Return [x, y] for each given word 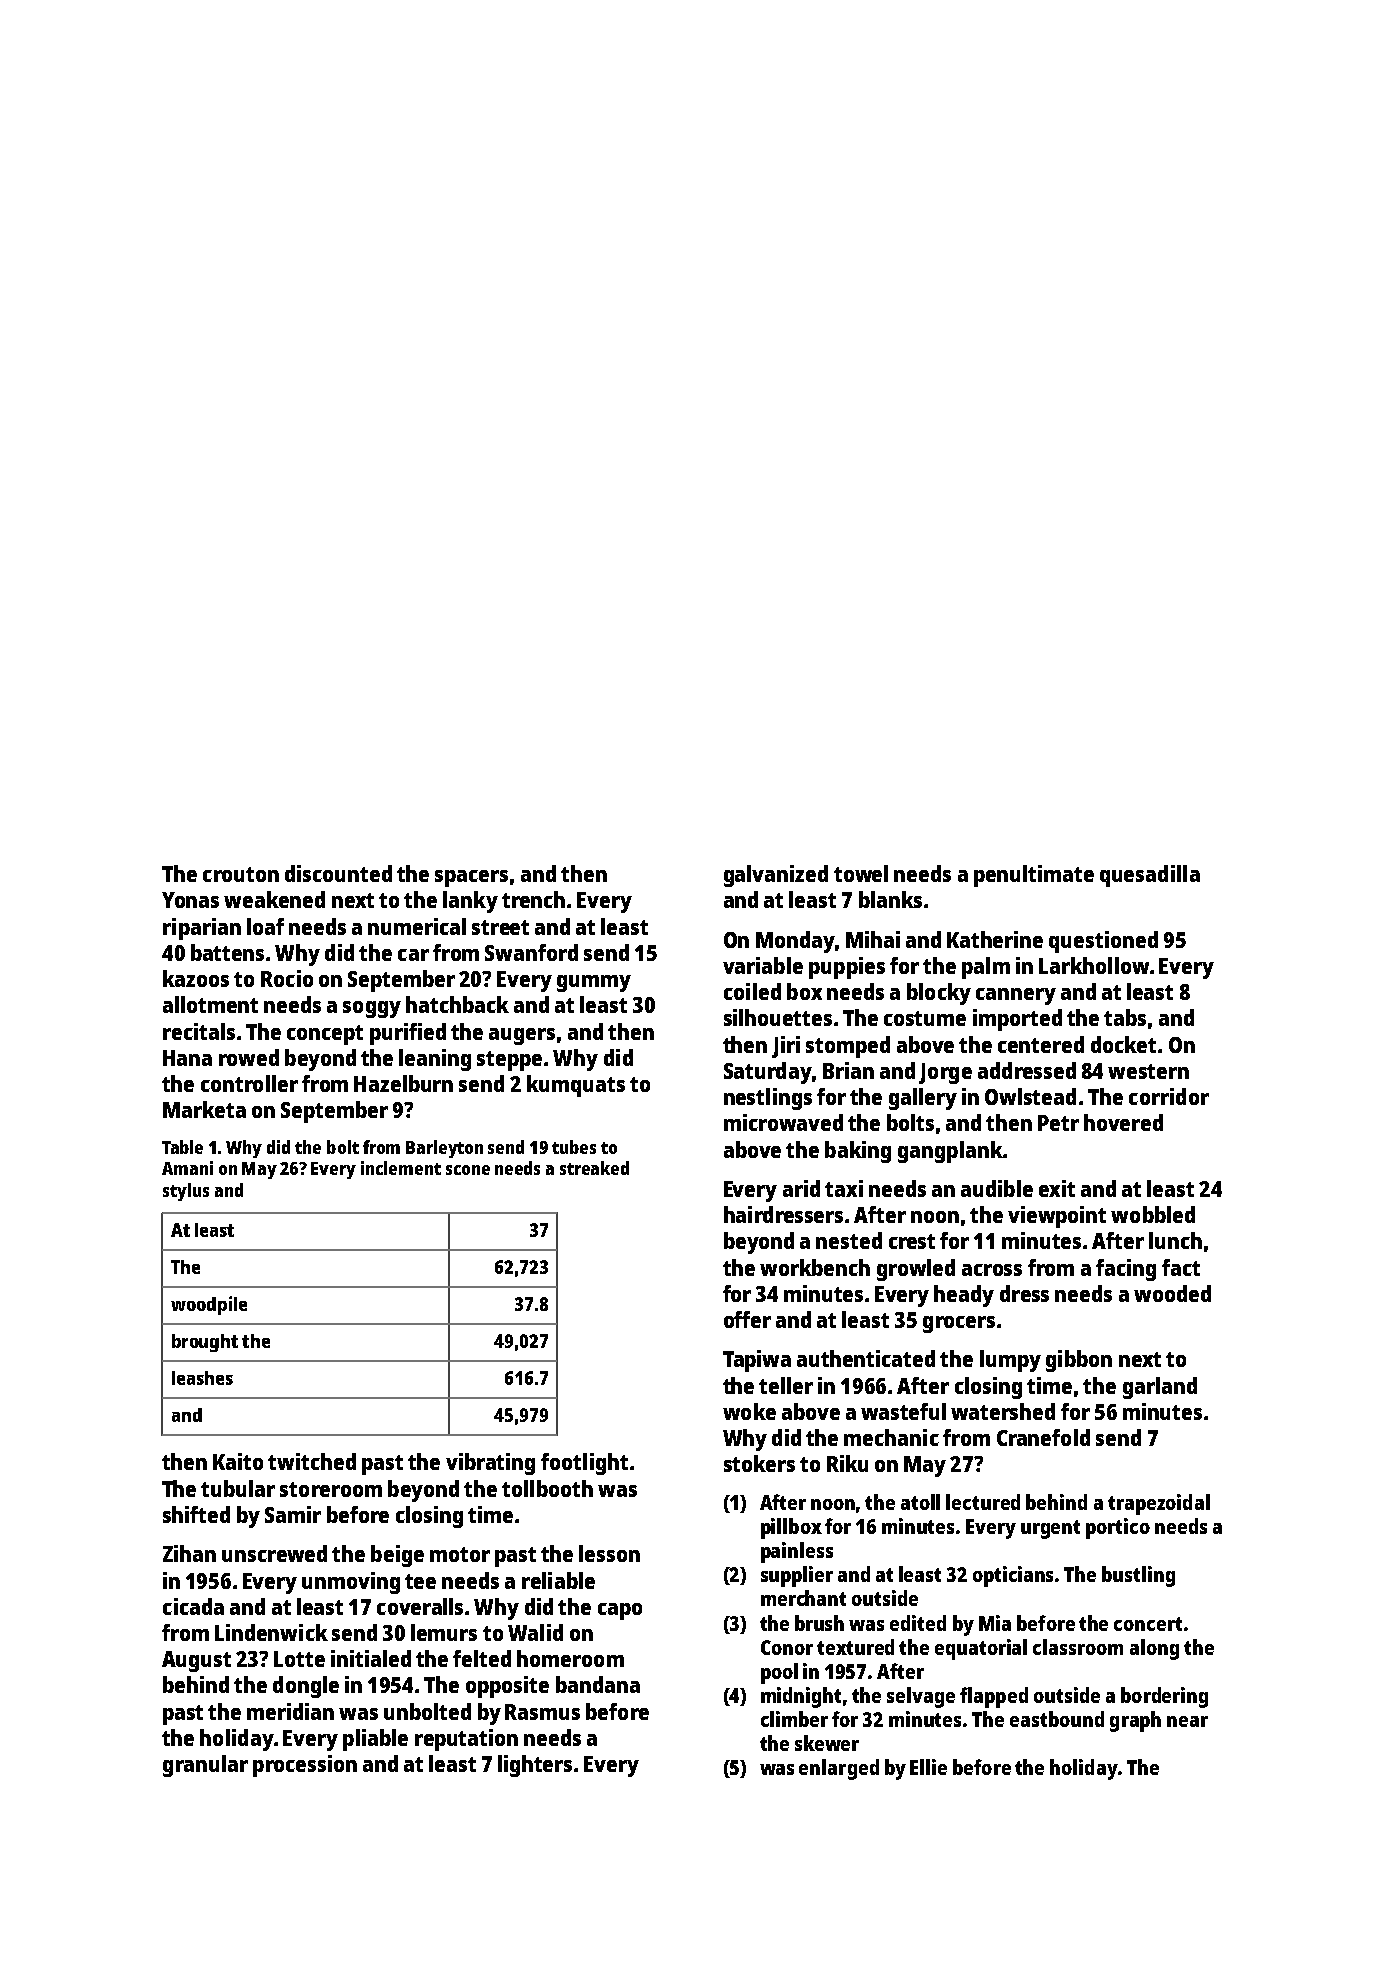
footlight [584, 1464]
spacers [471, 878]
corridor [1169, 1096]
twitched [312, 1461]
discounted [338, 873]
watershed [1003, 1411]
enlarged [839, 1769]
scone [468, 1170]
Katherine [995, 939]
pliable [375, 1740]
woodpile [209, 1305]
